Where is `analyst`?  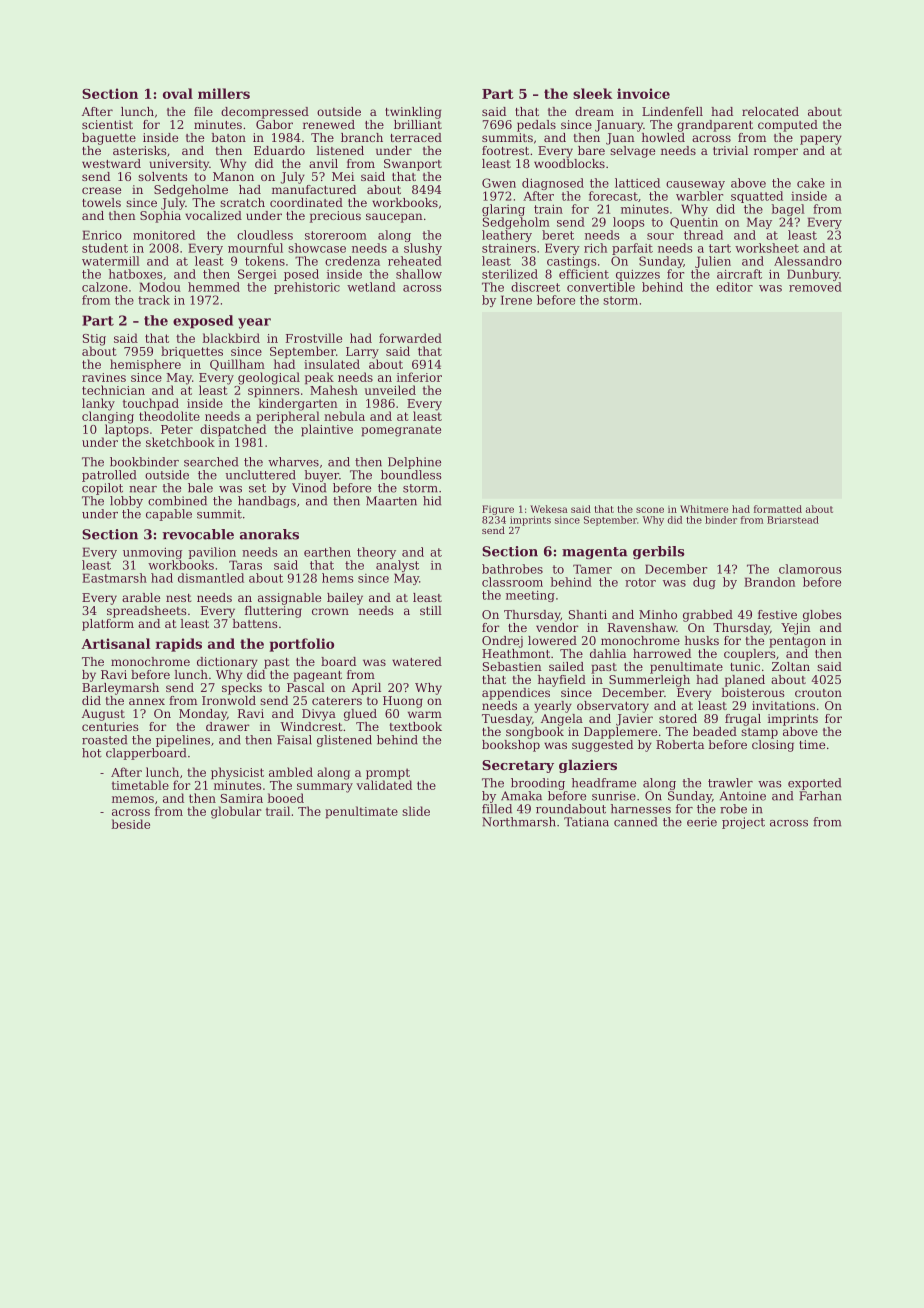 analyst is located at coordinates (397, 566).
